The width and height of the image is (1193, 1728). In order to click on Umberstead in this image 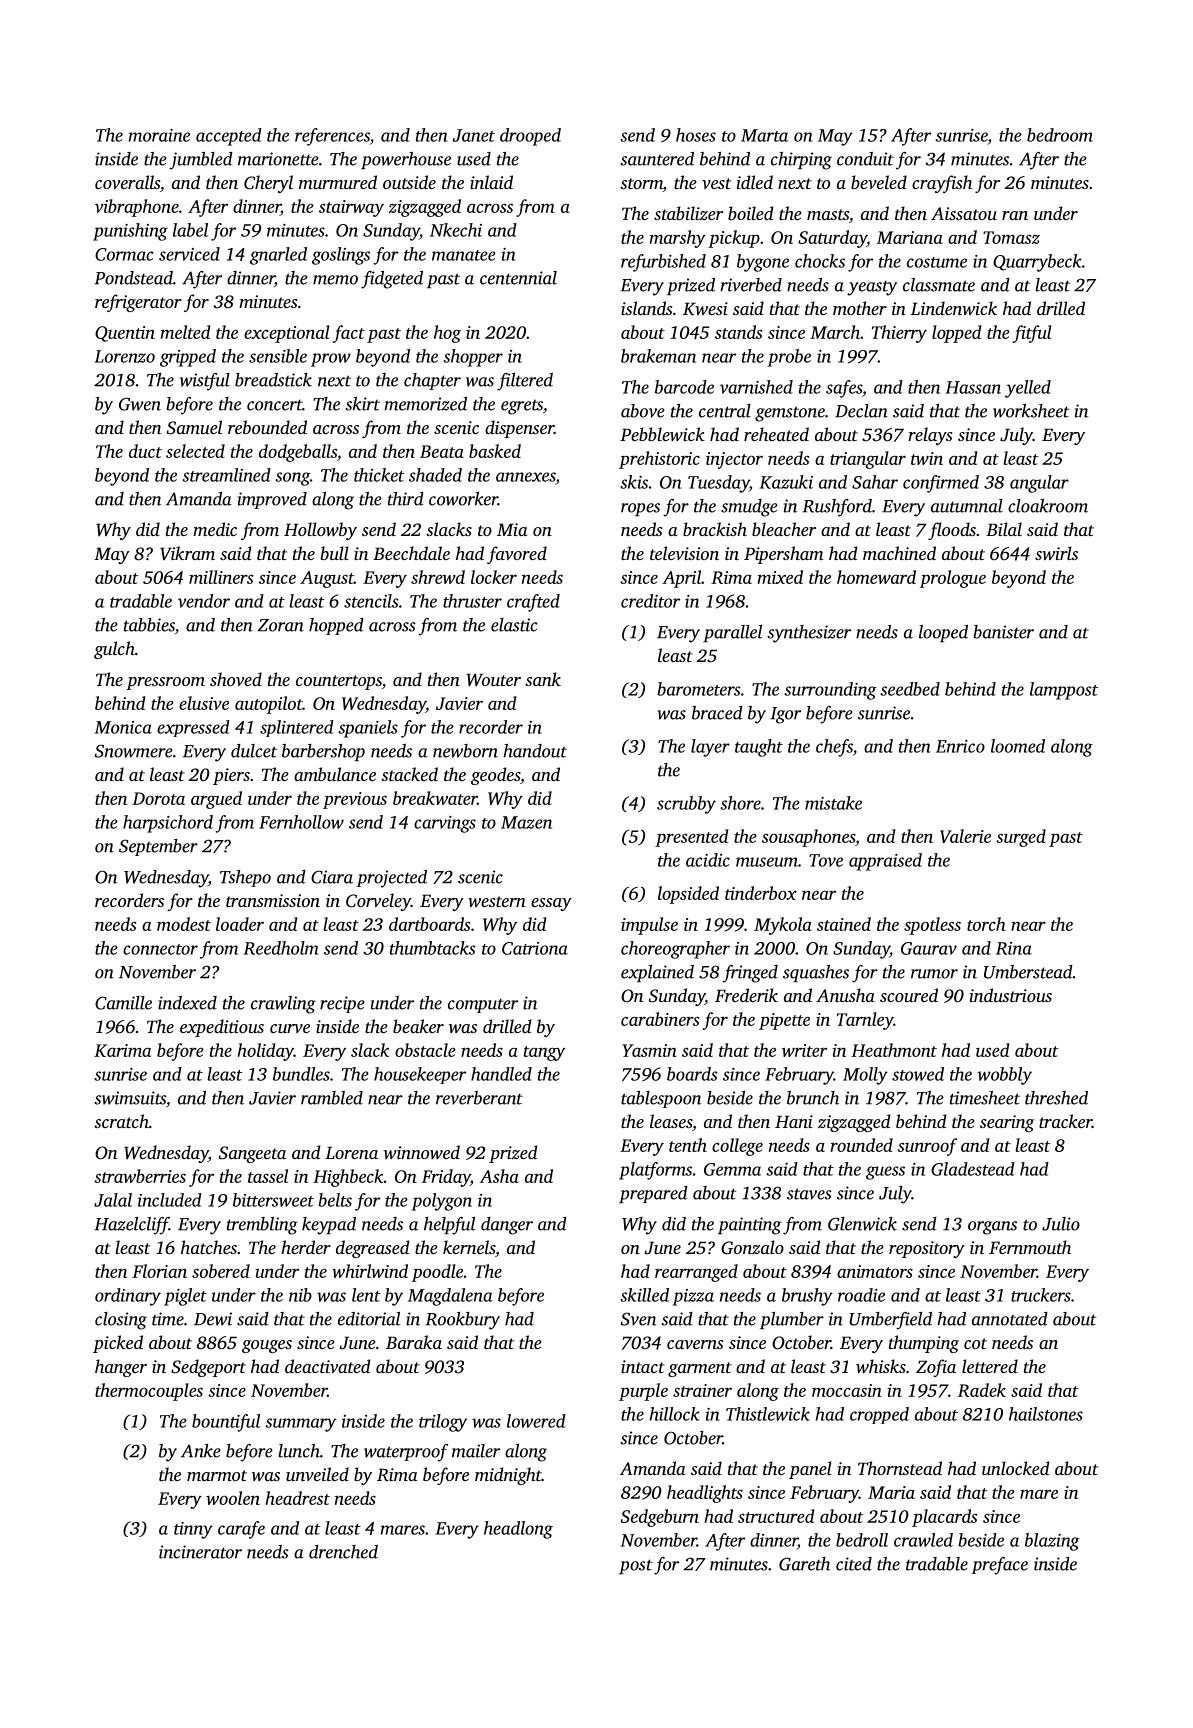, I will do `click(1028, 972)`.
